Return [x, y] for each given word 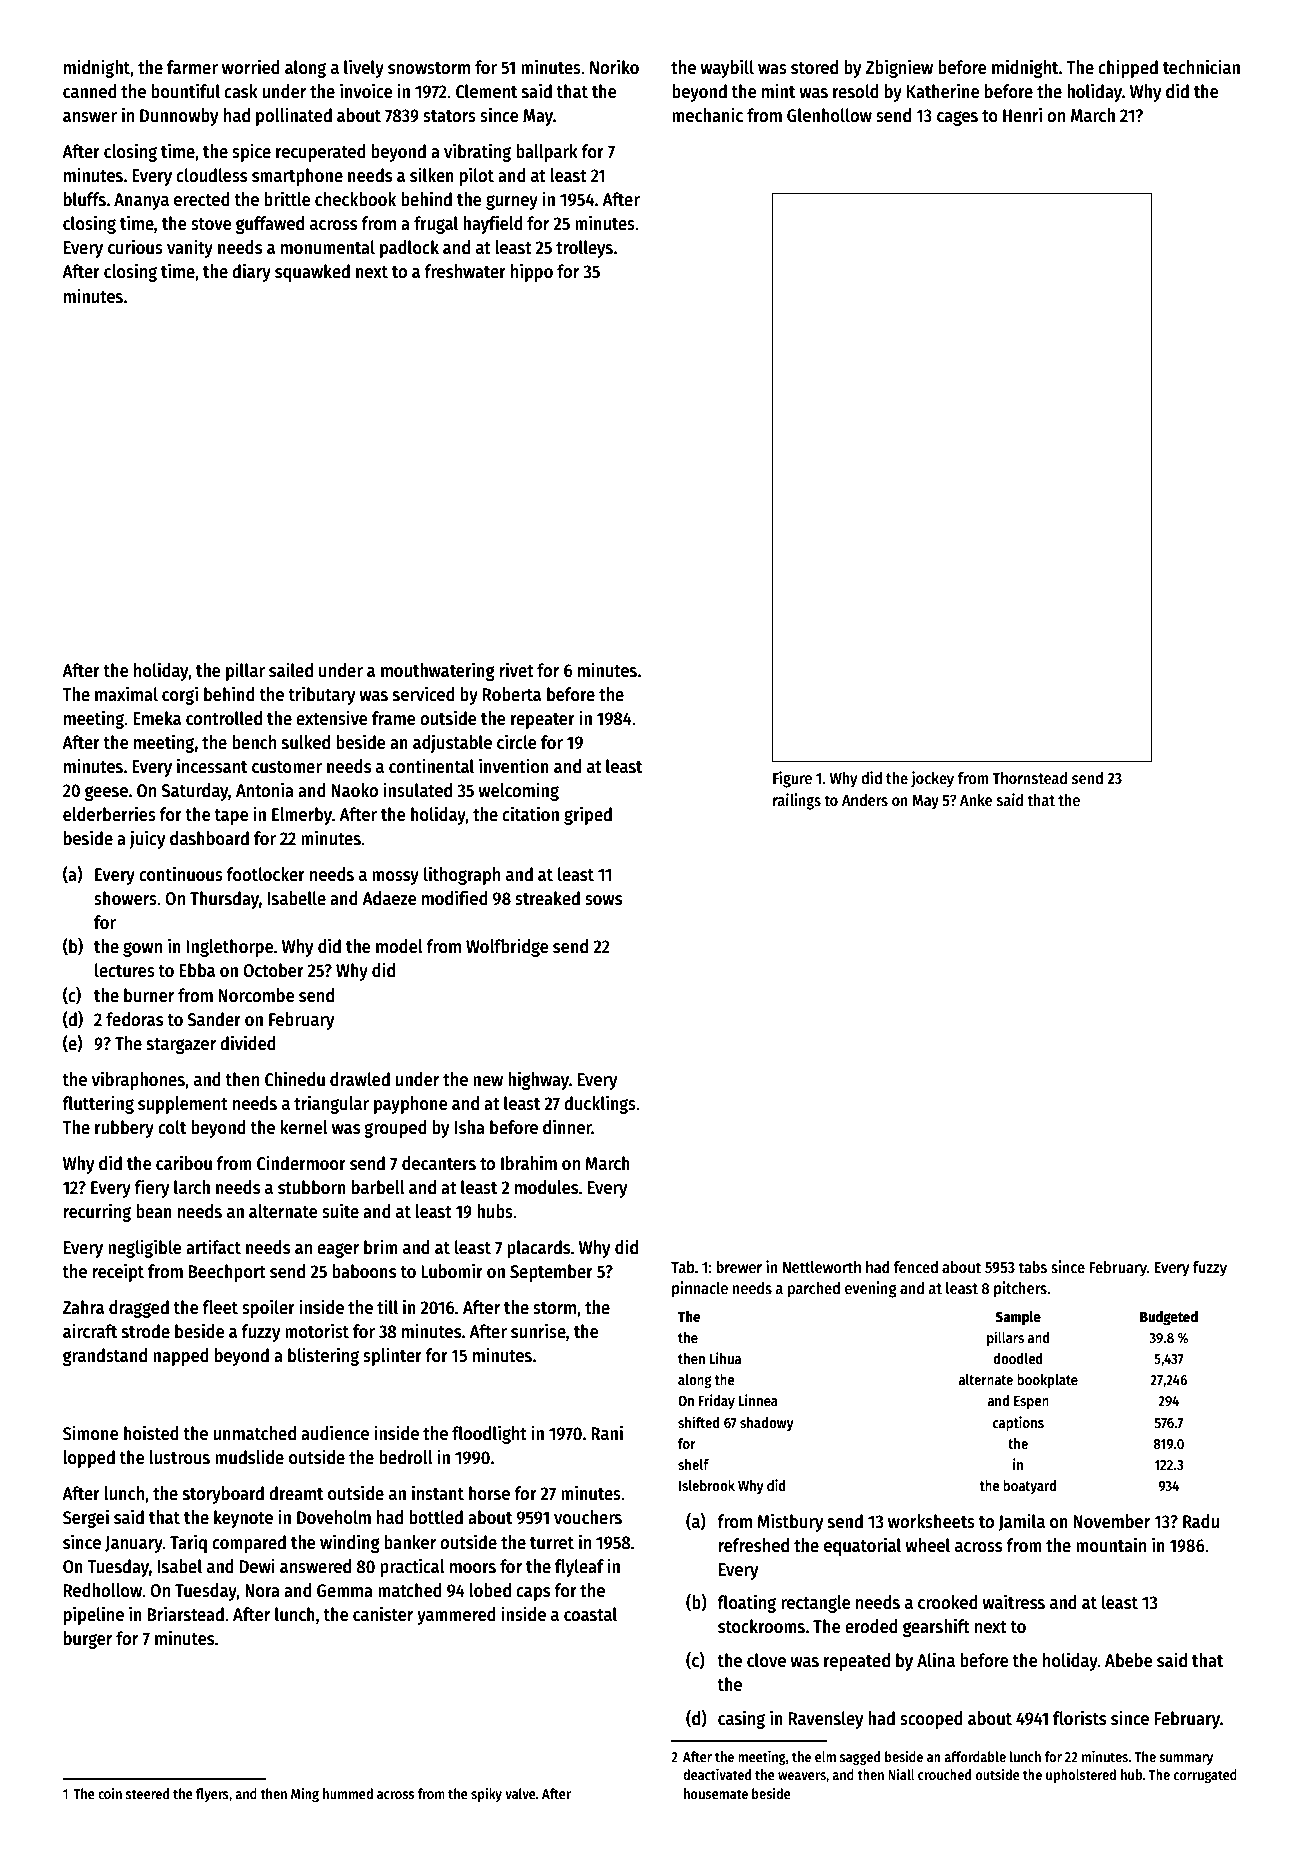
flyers [212, 1795]
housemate [716, 1793]
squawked [312, 273]
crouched [944, 1774]
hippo [532, 272]
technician [1201, 67]
